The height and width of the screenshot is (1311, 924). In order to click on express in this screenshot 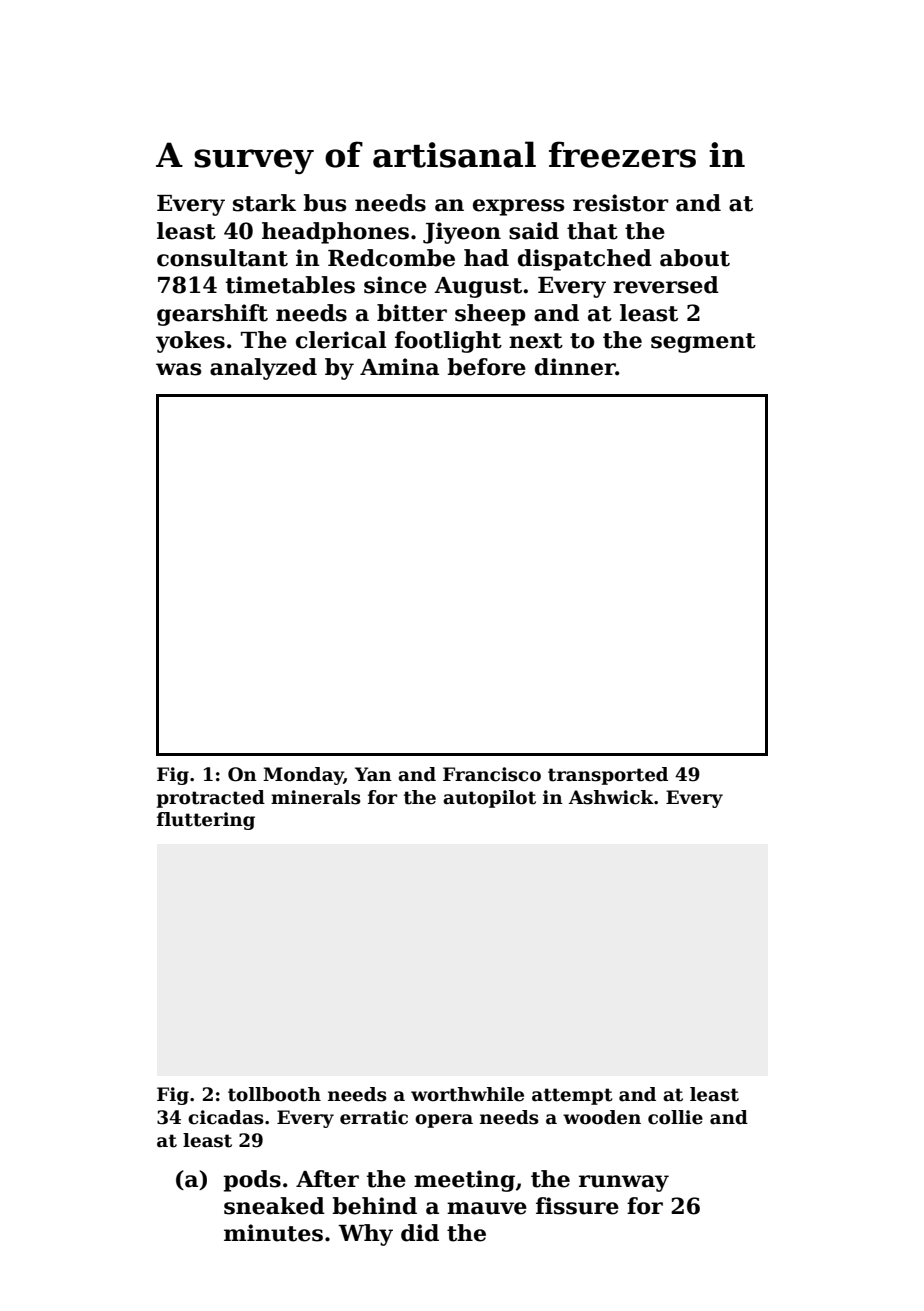, I will do `click(518, 207)`.
